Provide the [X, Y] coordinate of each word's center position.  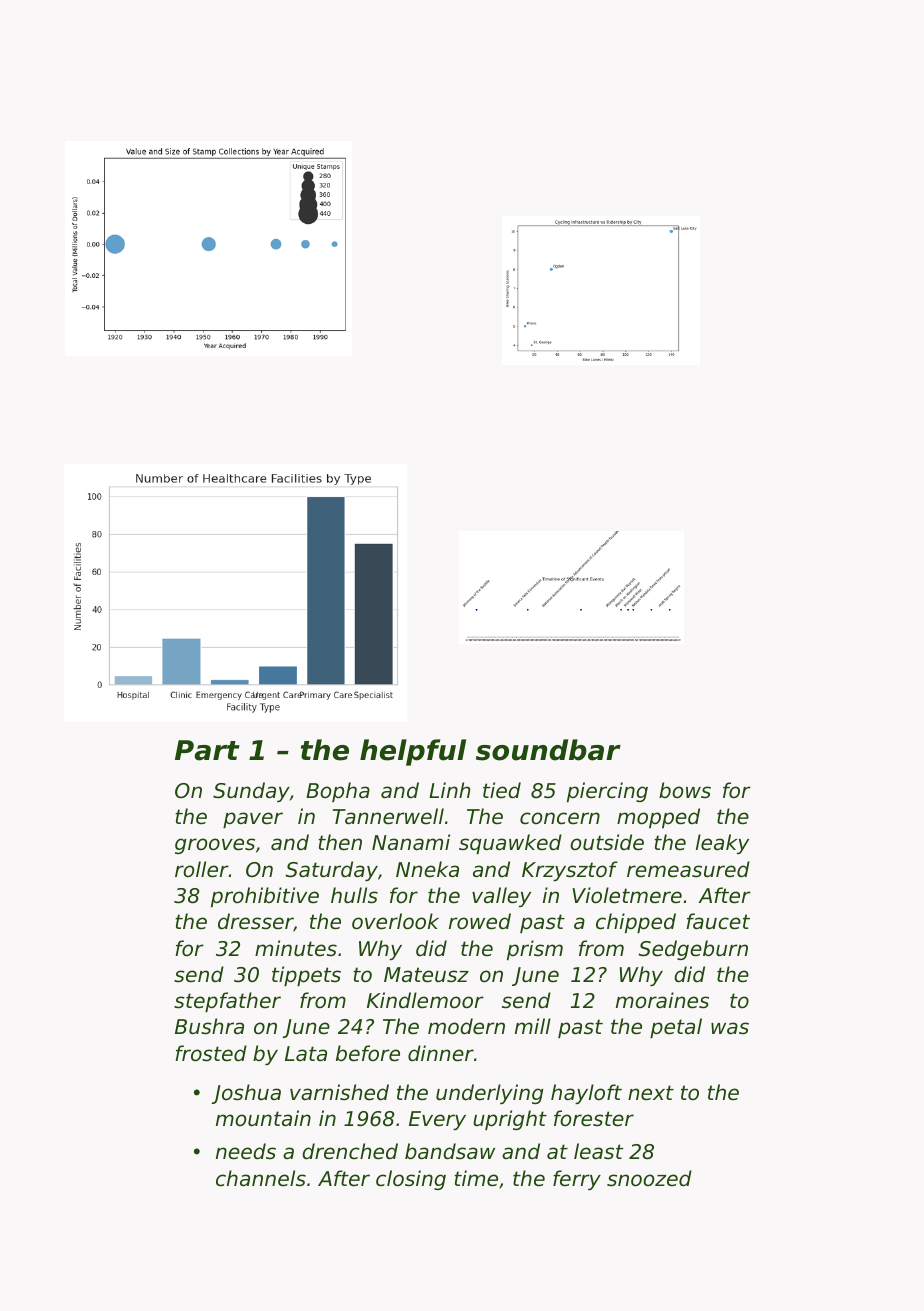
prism [535, 950]
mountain [263, 1118]
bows [685, 790]
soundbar [548, 750]
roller [202, 869]
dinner [441, 1053]
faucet [718, 921]
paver [253, 820]
